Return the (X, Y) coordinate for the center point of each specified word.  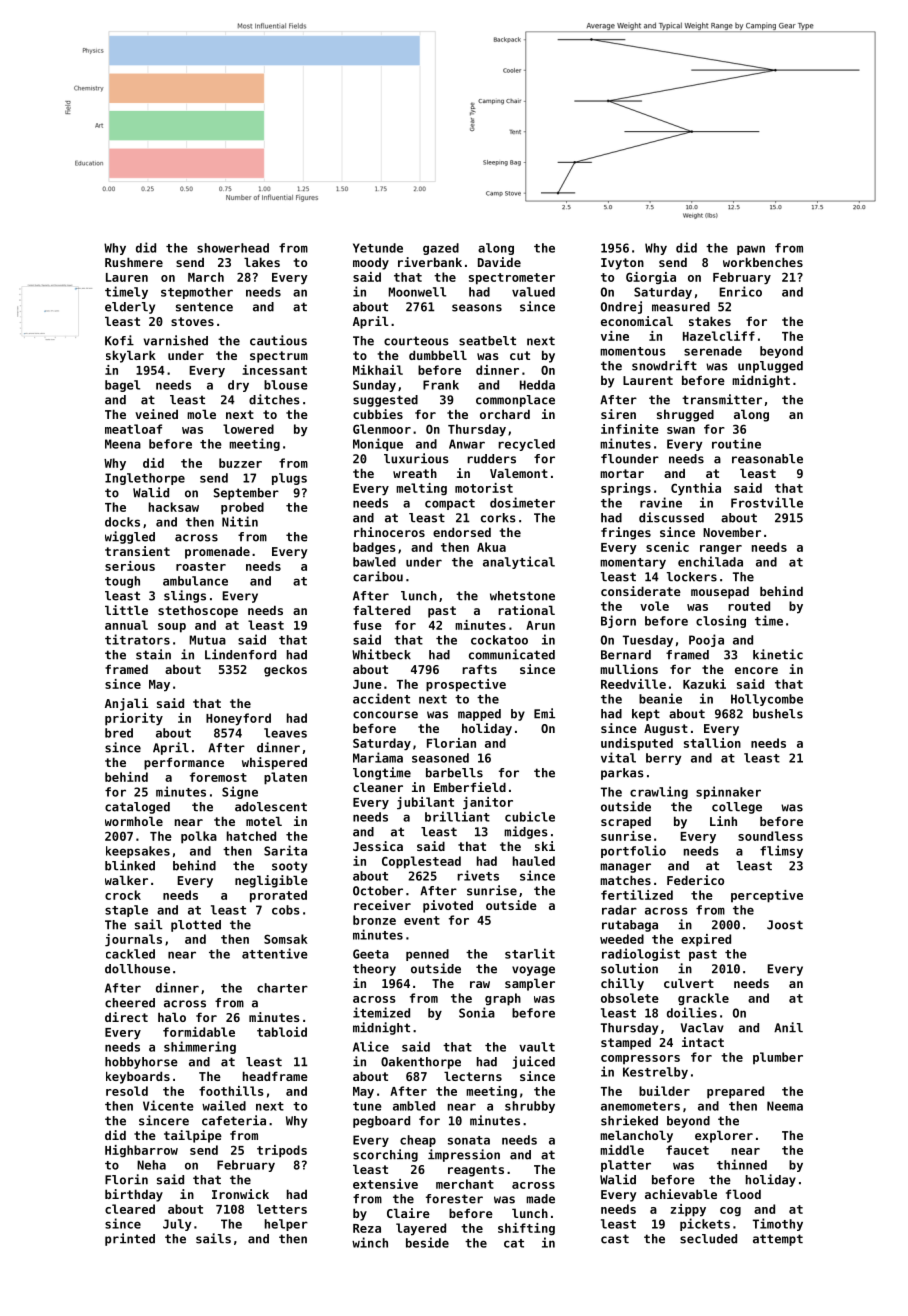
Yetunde (378, 248)
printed (130, 1239)
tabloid (282, 1032)
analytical (519, 562)
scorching (385, 1155)
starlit (530, 953)
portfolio (633, 851)
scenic (667, 547)
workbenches (763, 262)
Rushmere (134, 262)
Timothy (778, 1224)
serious (130, 566)
